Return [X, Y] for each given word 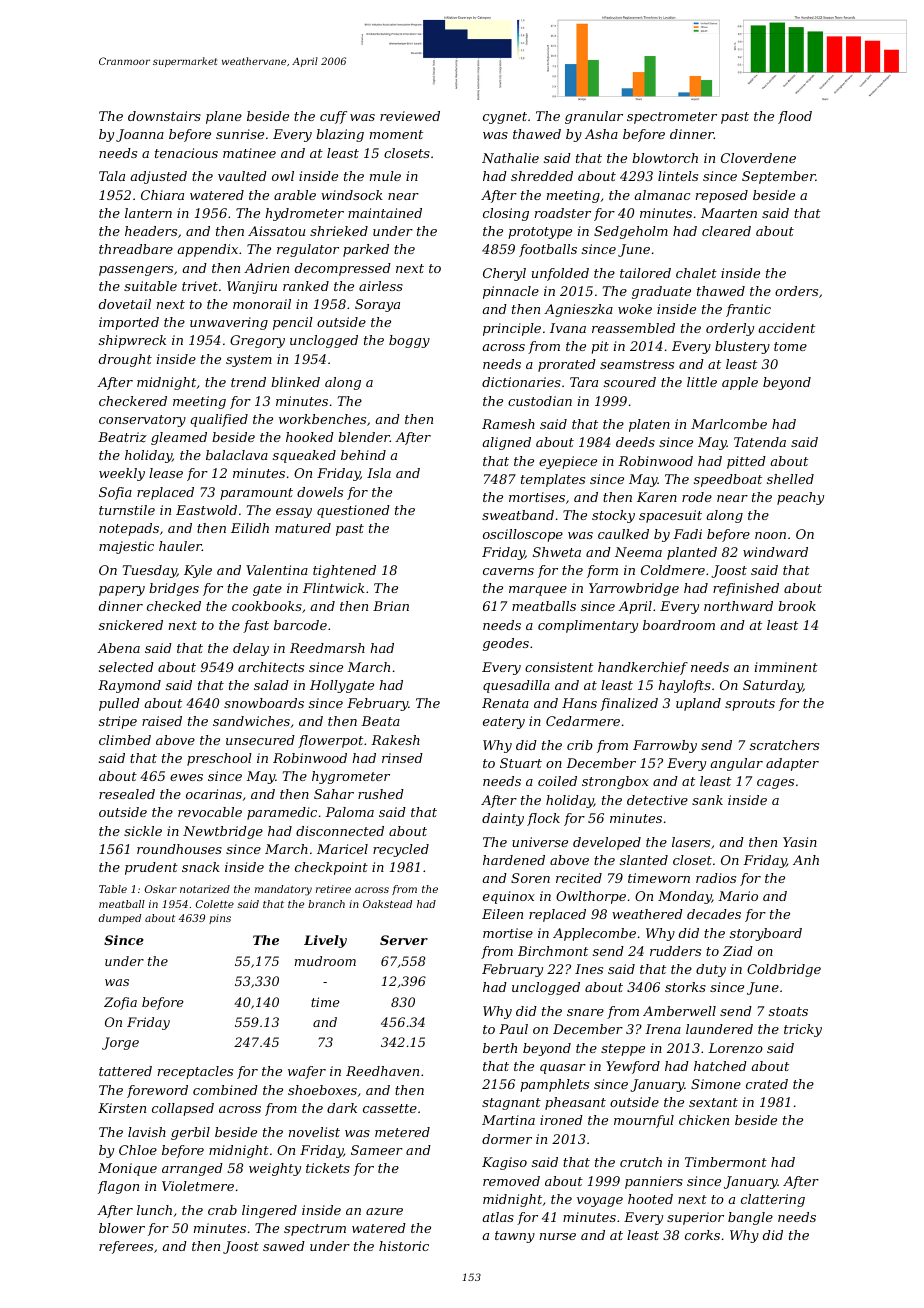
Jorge [120, 1043]
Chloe [138, 1150]
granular [594, 117]
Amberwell [679, 1011]
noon [770, 535]
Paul [513, 1029]
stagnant [511, 1104]
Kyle [198, 571]
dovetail [125, 304]
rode [697, 497]
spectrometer [672, 118]
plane [224, 117]
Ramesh [508, 424]
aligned [507, 443]
